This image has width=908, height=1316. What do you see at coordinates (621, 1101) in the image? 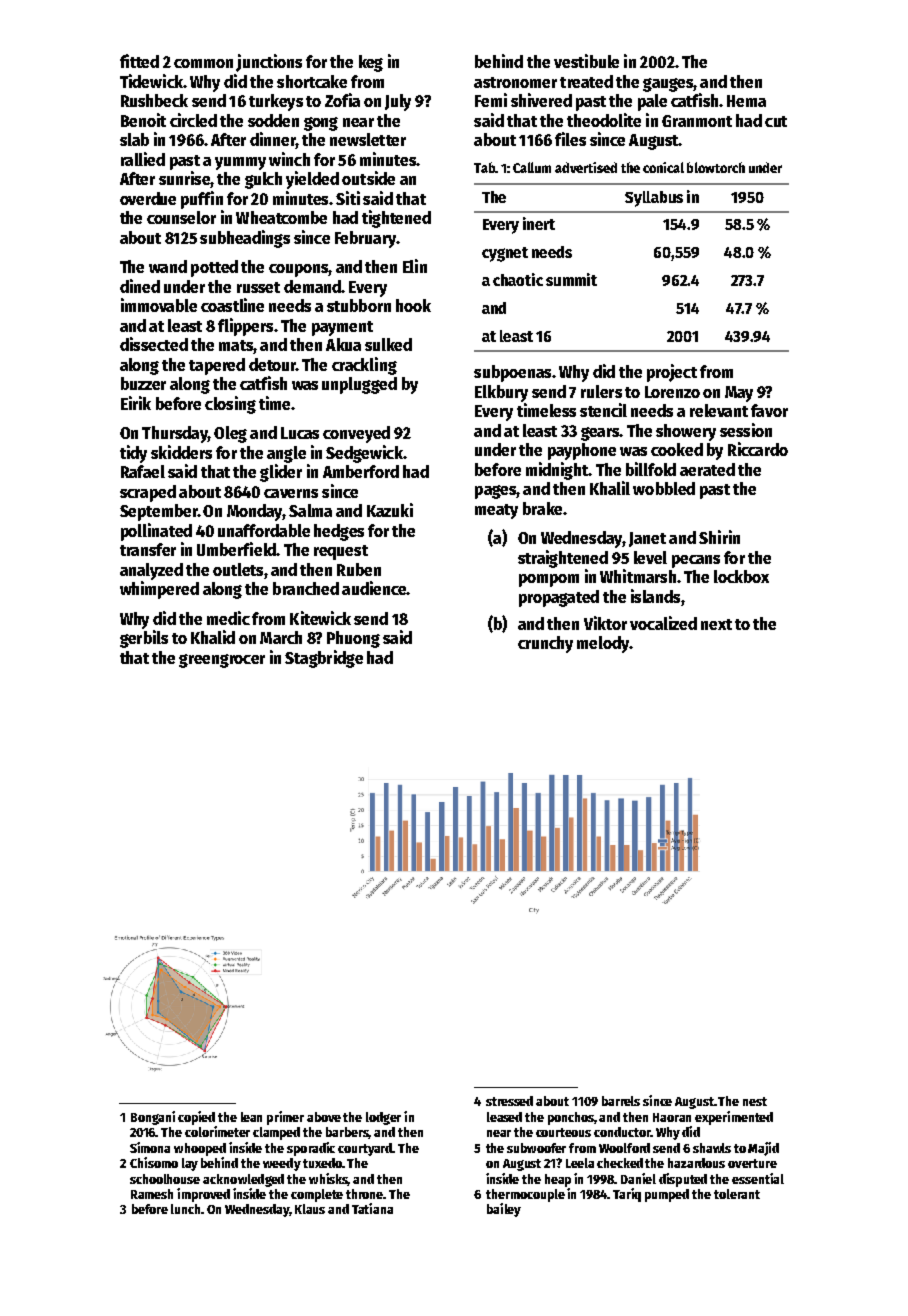
I see `barrels` at bounding box center [621, 1101].
